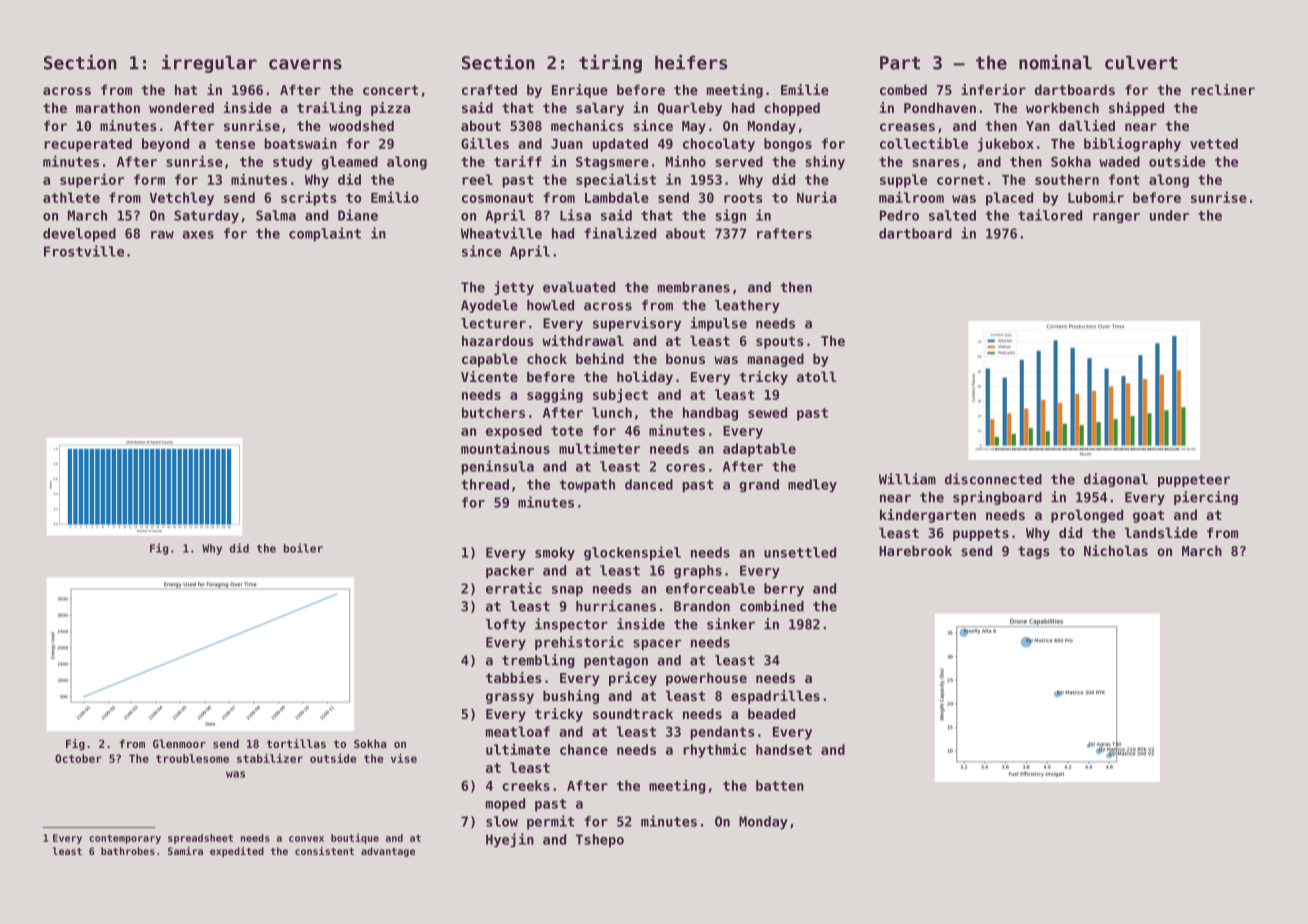  What do you see at coordinates (731, 624) in the document?
I see `sinker` at bounding box center [731, 624].
